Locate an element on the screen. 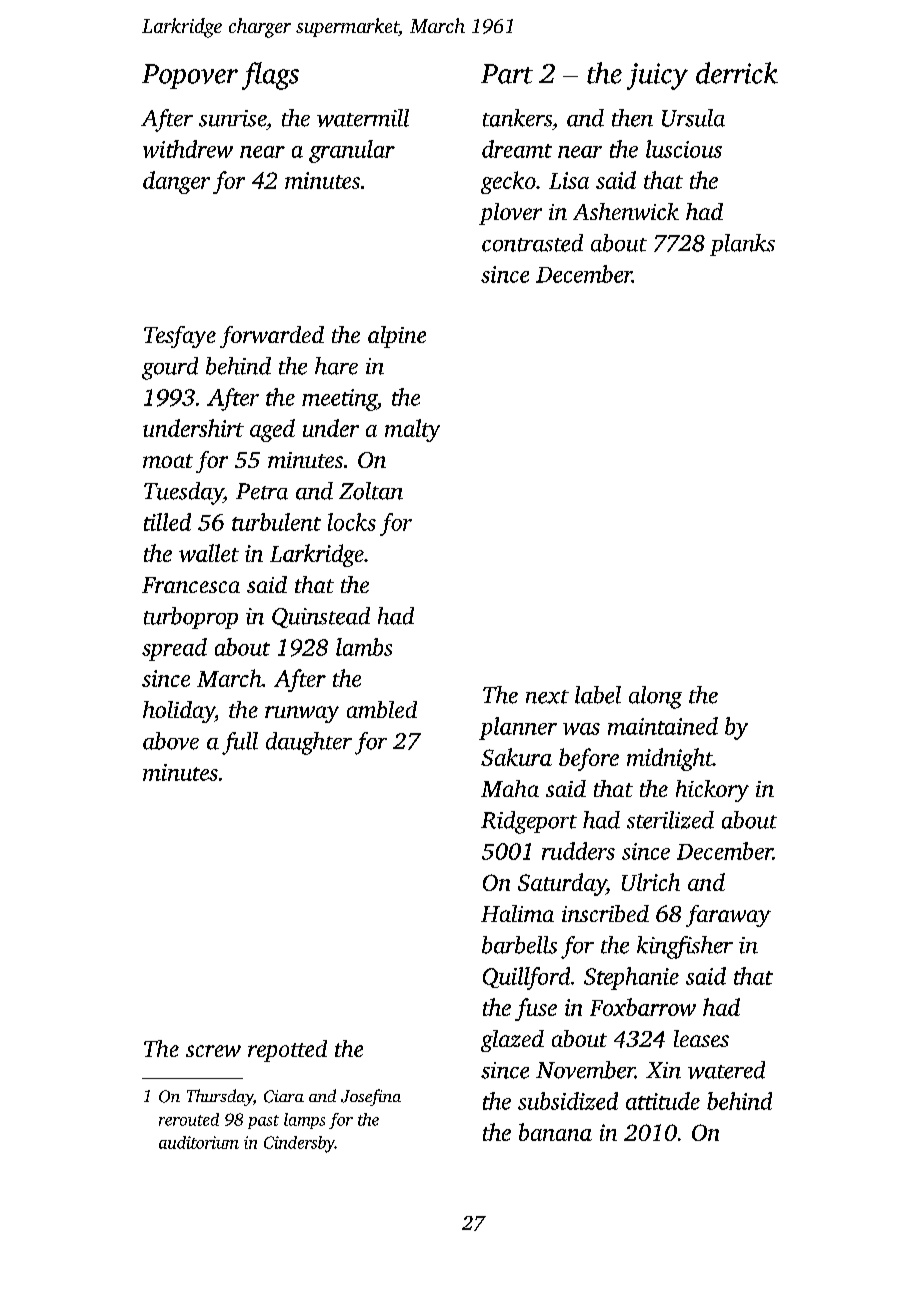 The image size is (924, 1311). Quinstead is located at coordinates (321, 617).
